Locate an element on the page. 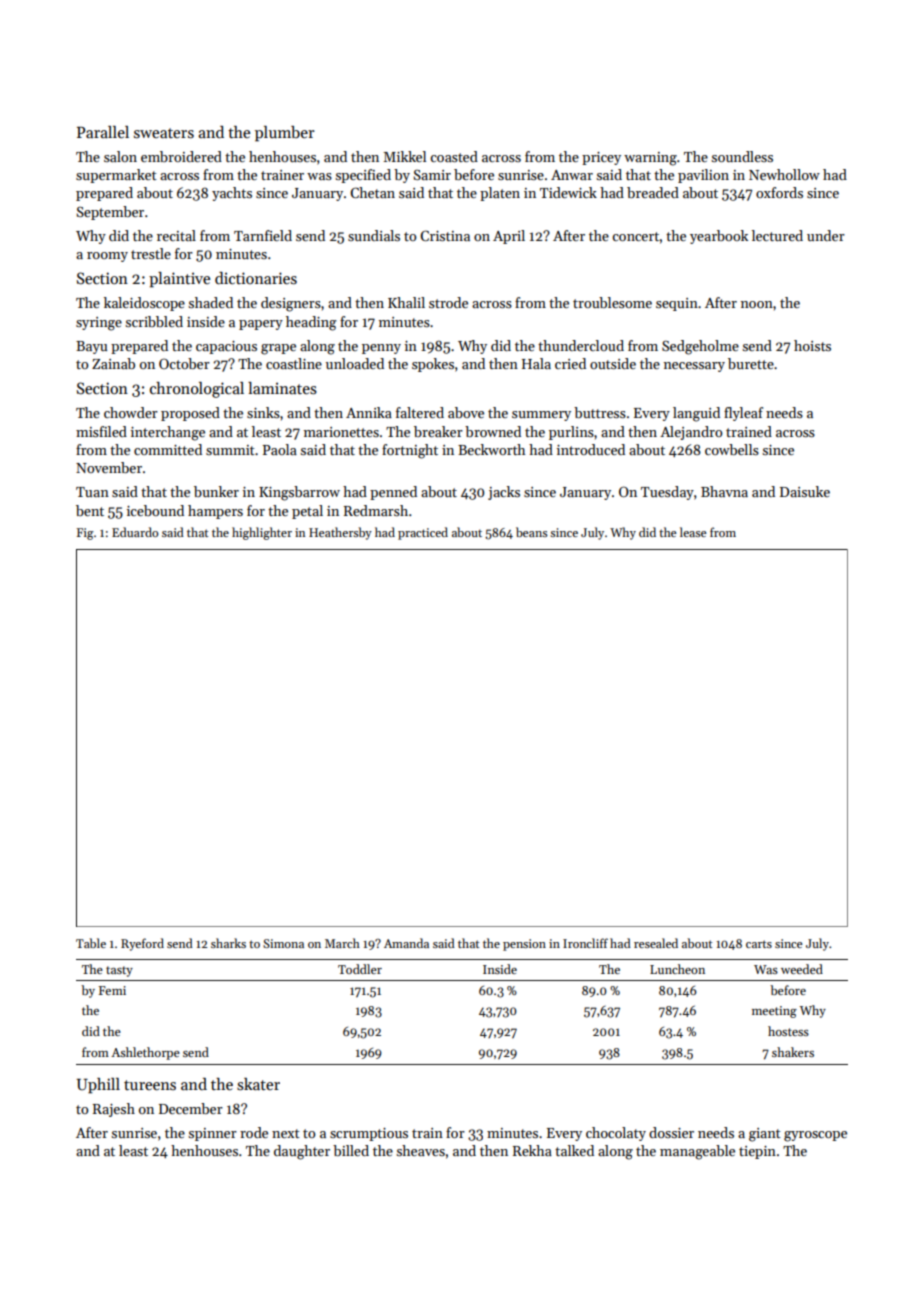 The height and width of the document is (1311, 924). practiced is located at coordinates (423, 533).
